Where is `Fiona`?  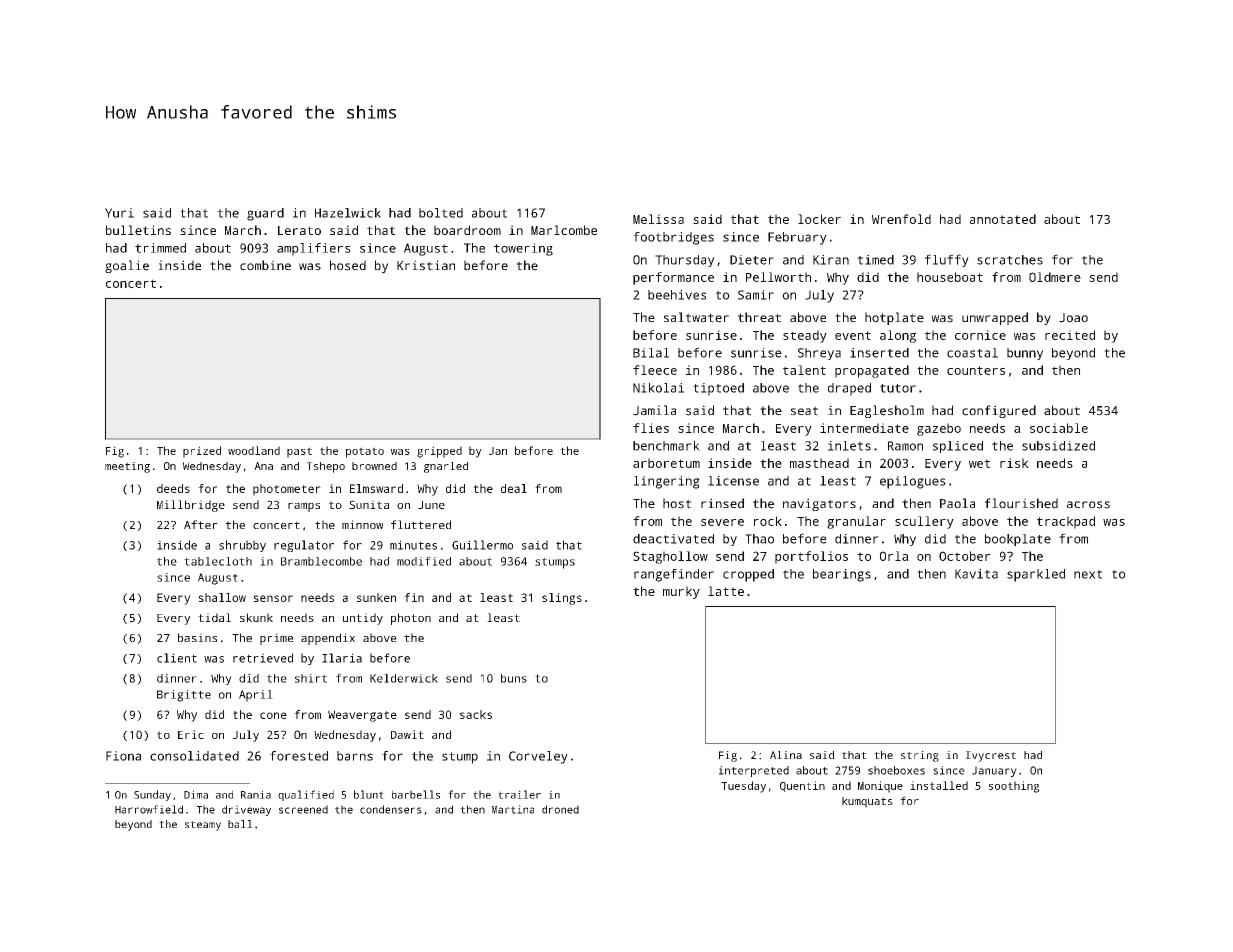
Fiona is located at coordinates (123, 756).
